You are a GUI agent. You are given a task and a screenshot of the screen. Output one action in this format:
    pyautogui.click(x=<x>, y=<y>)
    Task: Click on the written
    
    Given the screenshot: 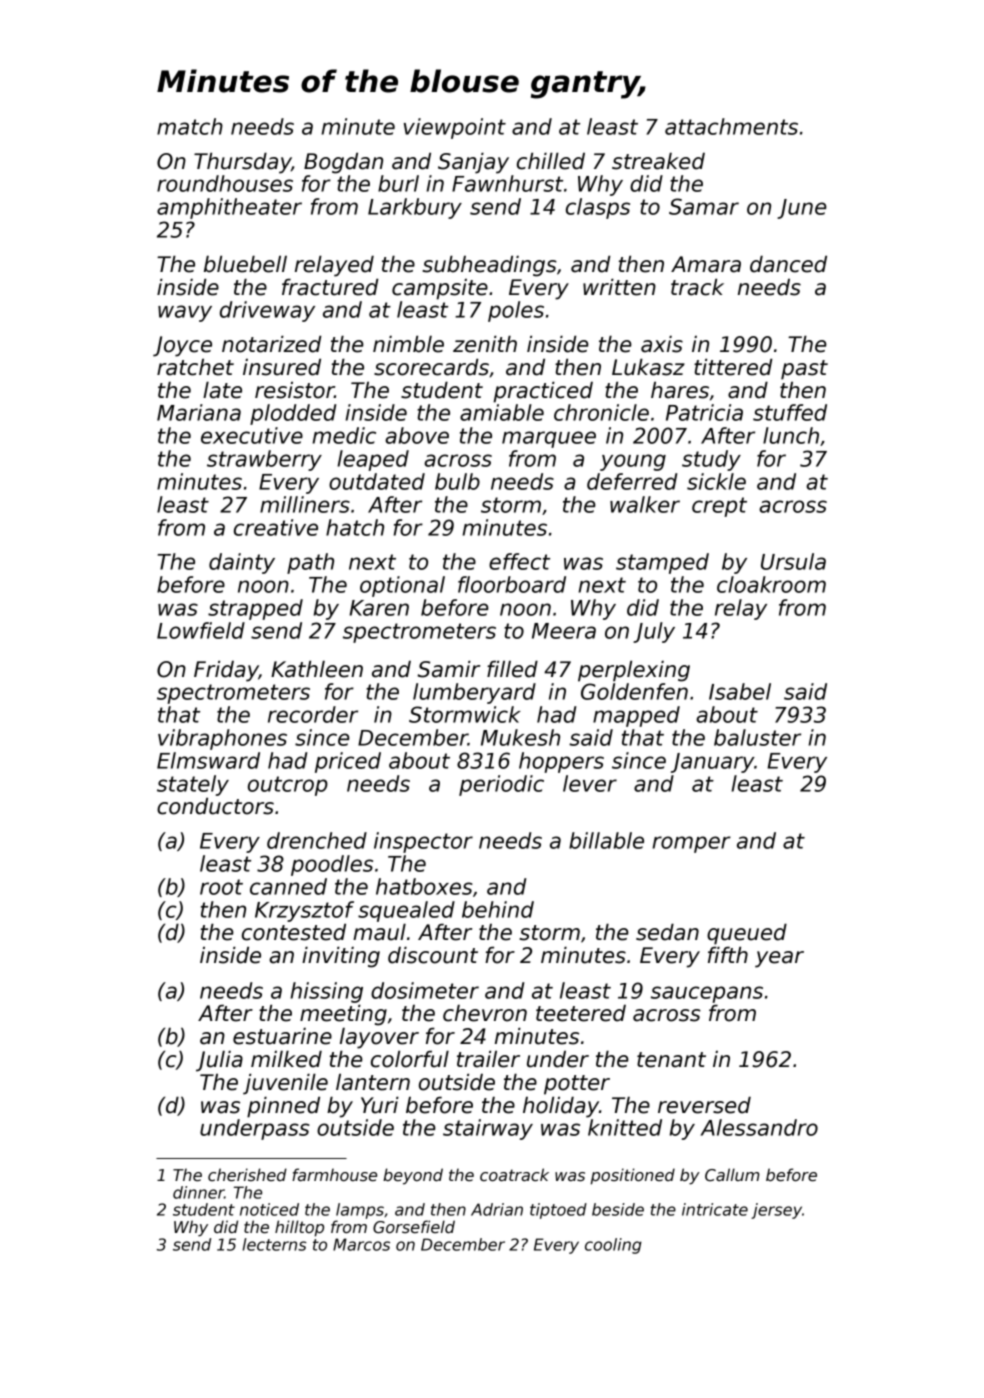 What is the action you would take?
    pyautogui.click(x=619, y=287)
